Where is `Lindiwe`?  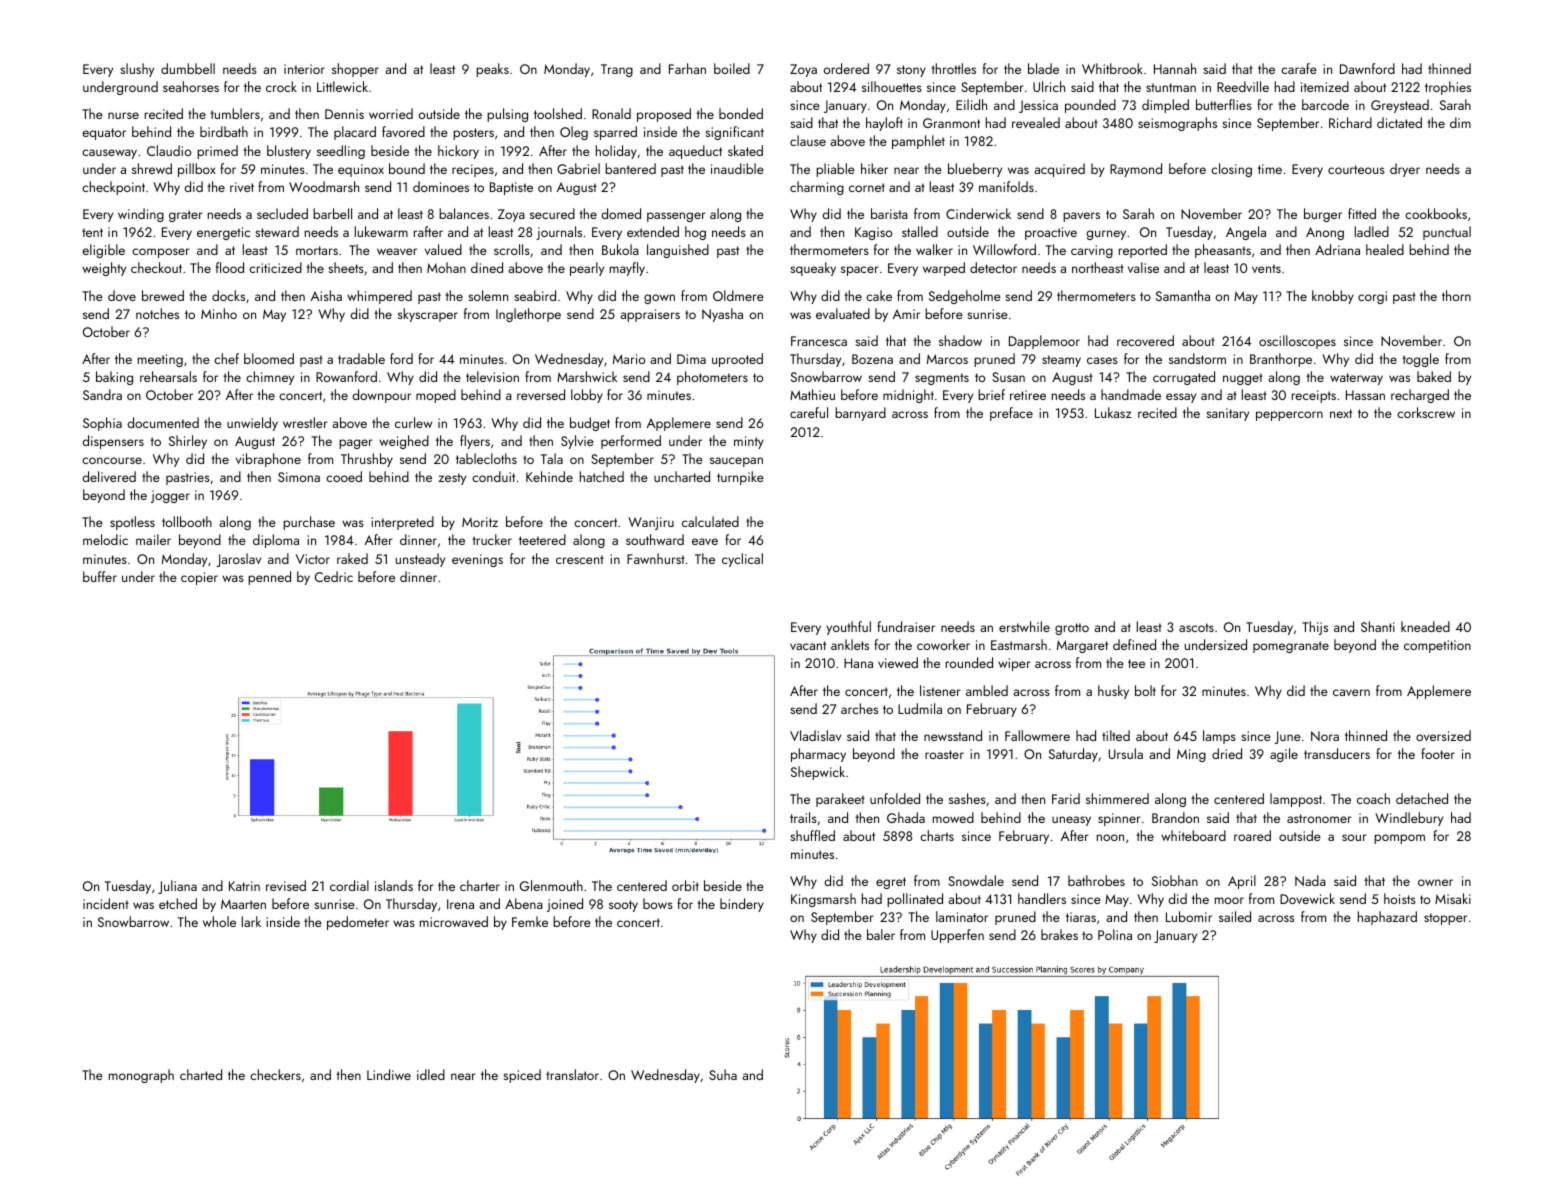
Lindiwe is located at coordinates (389, 1074).
